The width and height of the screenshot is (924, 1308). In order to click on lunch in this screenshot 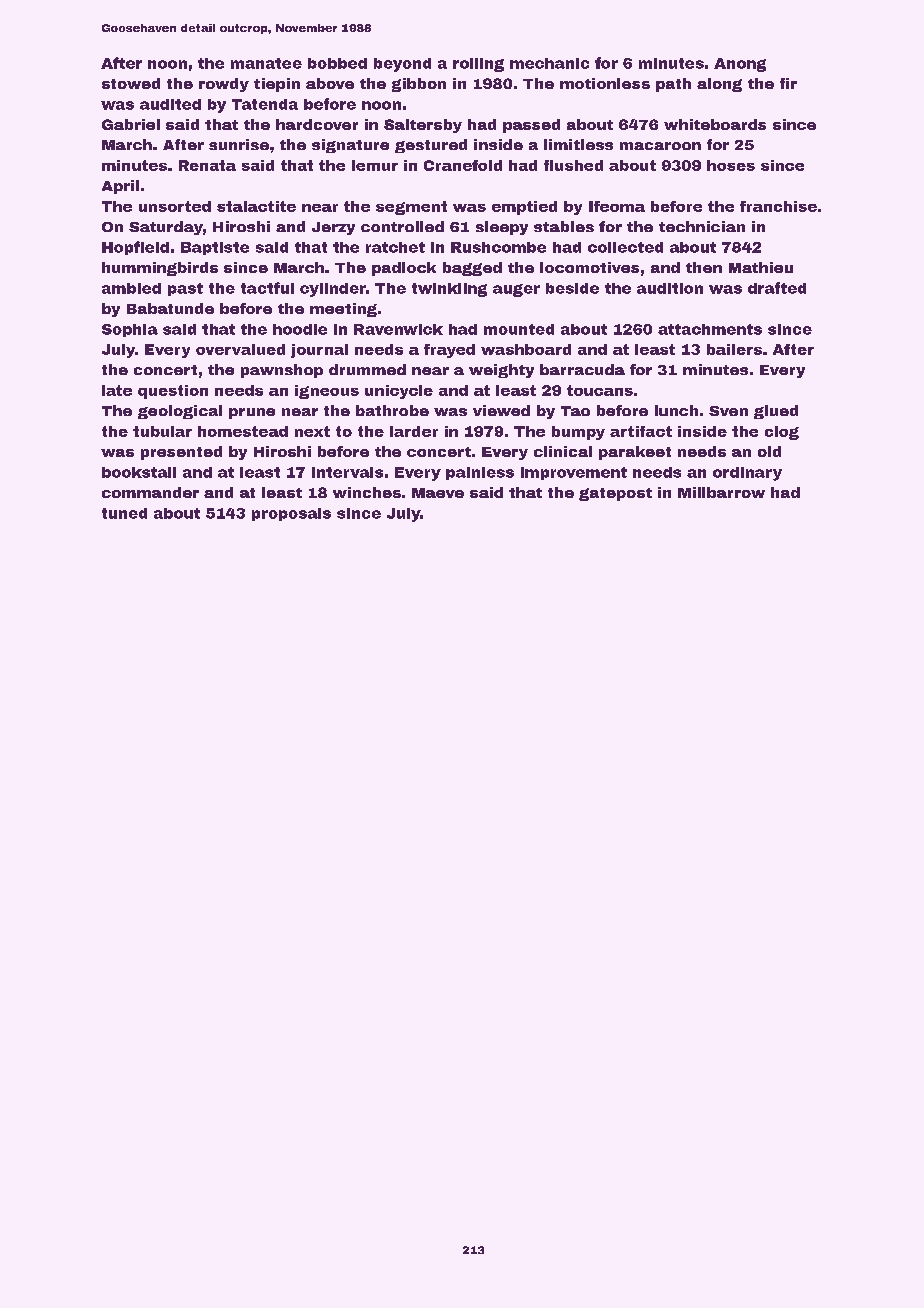, I will do `click(676, 410)`.
